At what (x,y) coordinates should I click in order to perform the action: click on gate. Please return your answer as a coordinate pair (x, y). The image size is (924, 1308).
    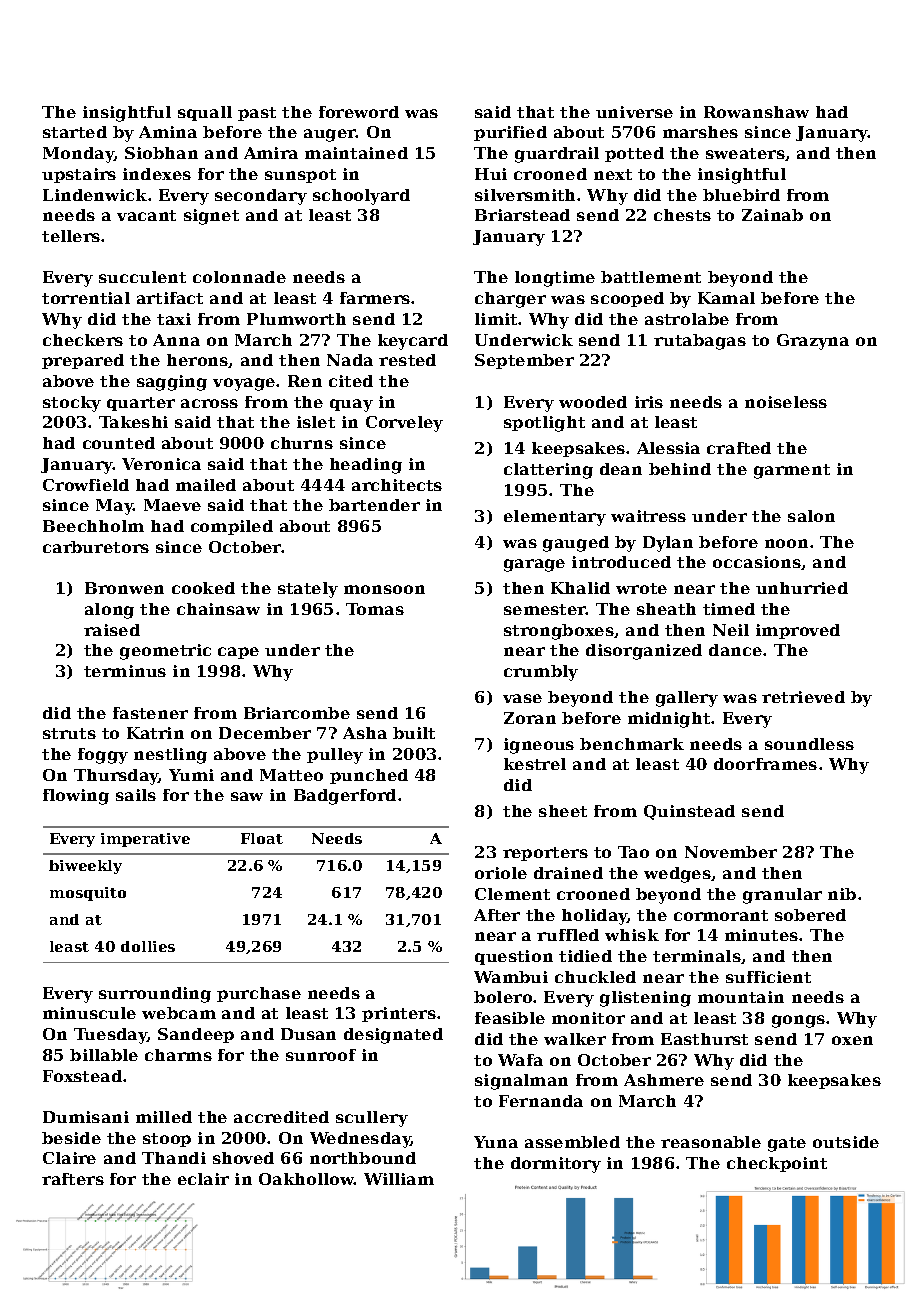
    Looking at the image, I should click on (787, 1144).
